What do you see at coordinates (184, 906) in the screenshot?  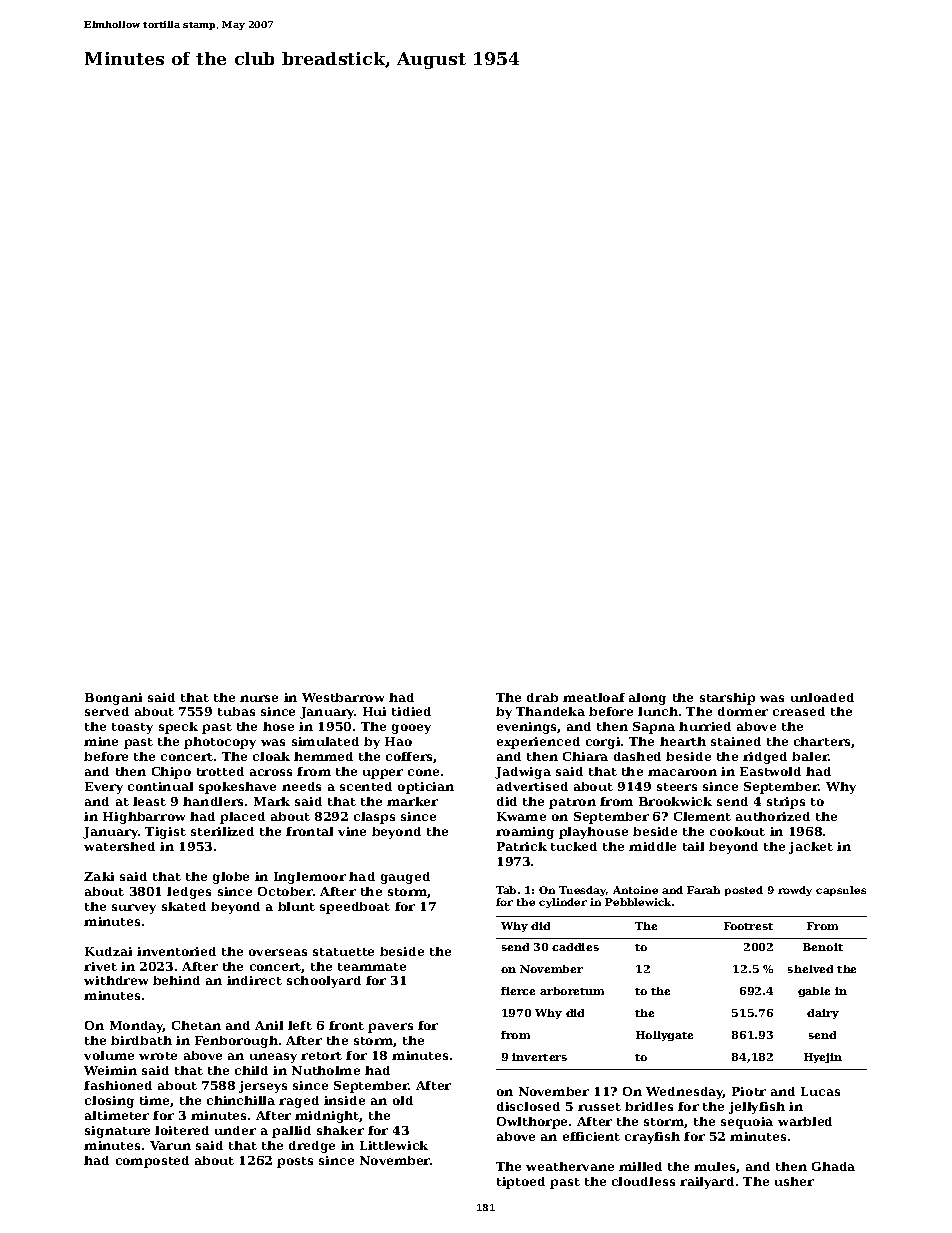 I see `skated` at bounding box center [184, 906].
